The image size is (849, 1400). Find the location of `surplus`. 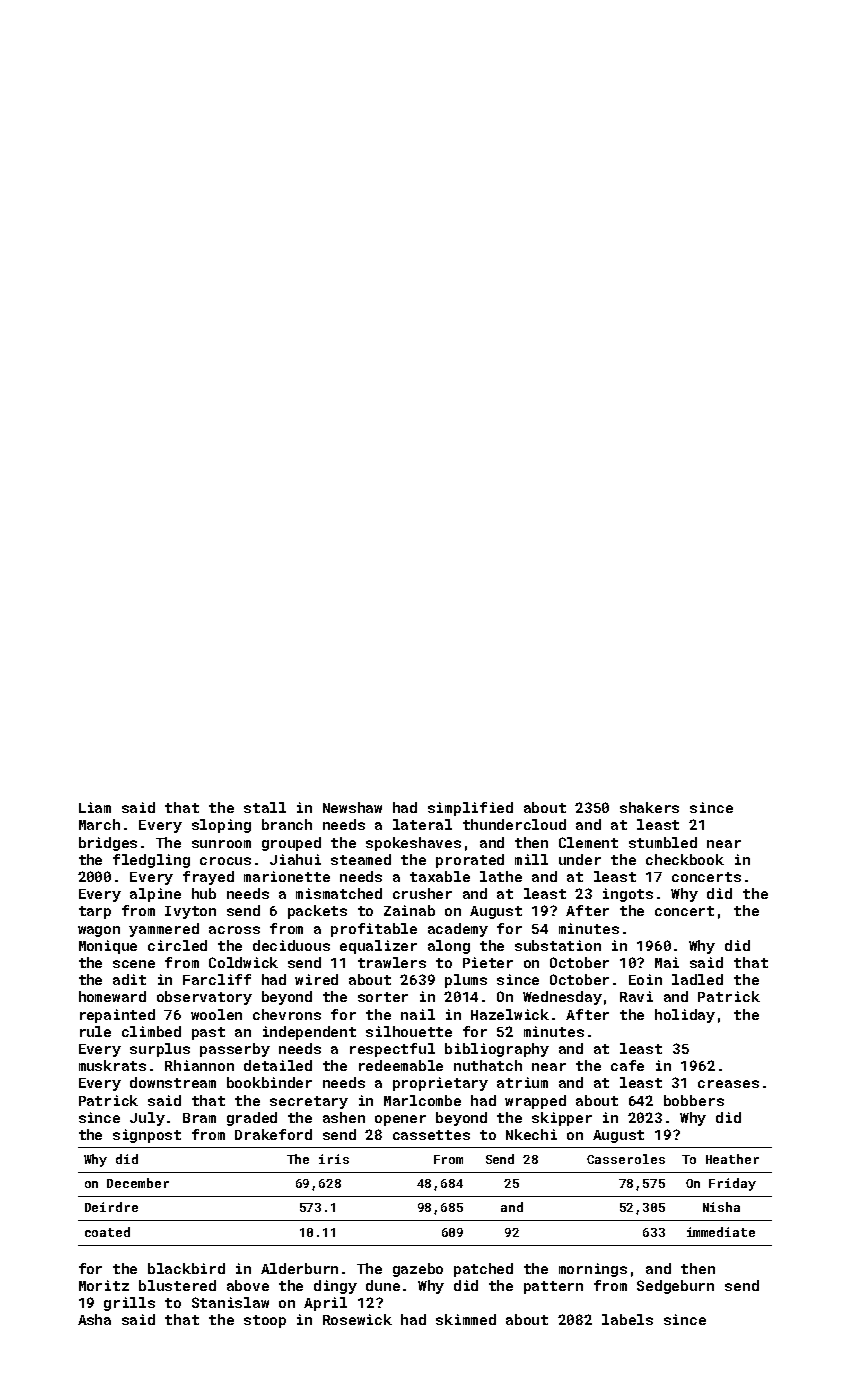

surplus is located at coordinates (160, 1050).
